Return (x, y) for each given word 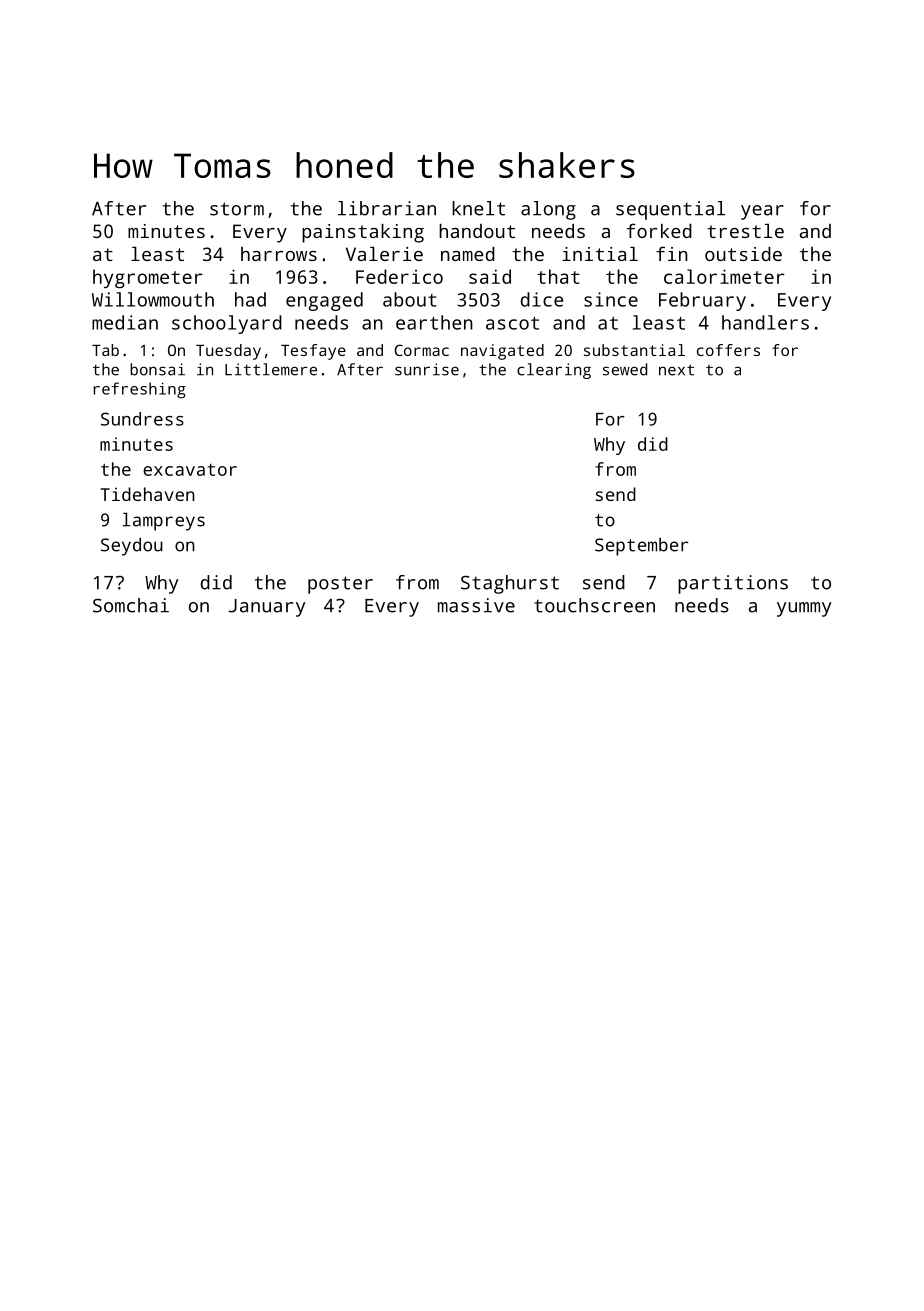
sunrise (427, 369)
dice (542, 299)
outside (743, 254)
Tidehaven (147, 494)
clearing (554, 371)
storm (237, 209)
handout (477, 231)
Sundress (142, 419)
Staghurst (510, 584)
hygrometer (148, 278)
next (676, 370)
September (642, 547)
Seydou (132, 546)
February (702, 301)
